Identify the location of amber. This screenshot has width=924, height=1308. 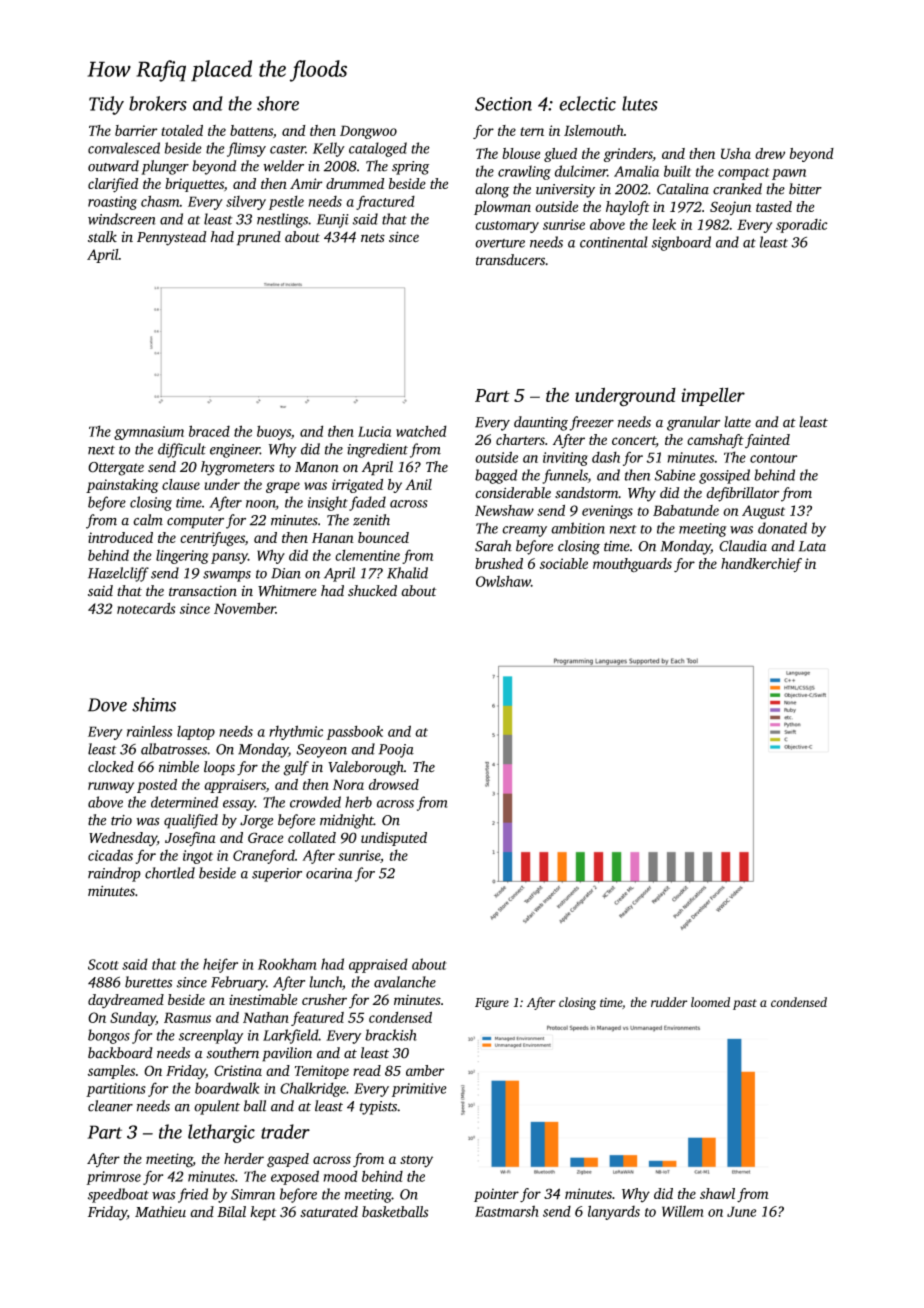
(425, 1070).
